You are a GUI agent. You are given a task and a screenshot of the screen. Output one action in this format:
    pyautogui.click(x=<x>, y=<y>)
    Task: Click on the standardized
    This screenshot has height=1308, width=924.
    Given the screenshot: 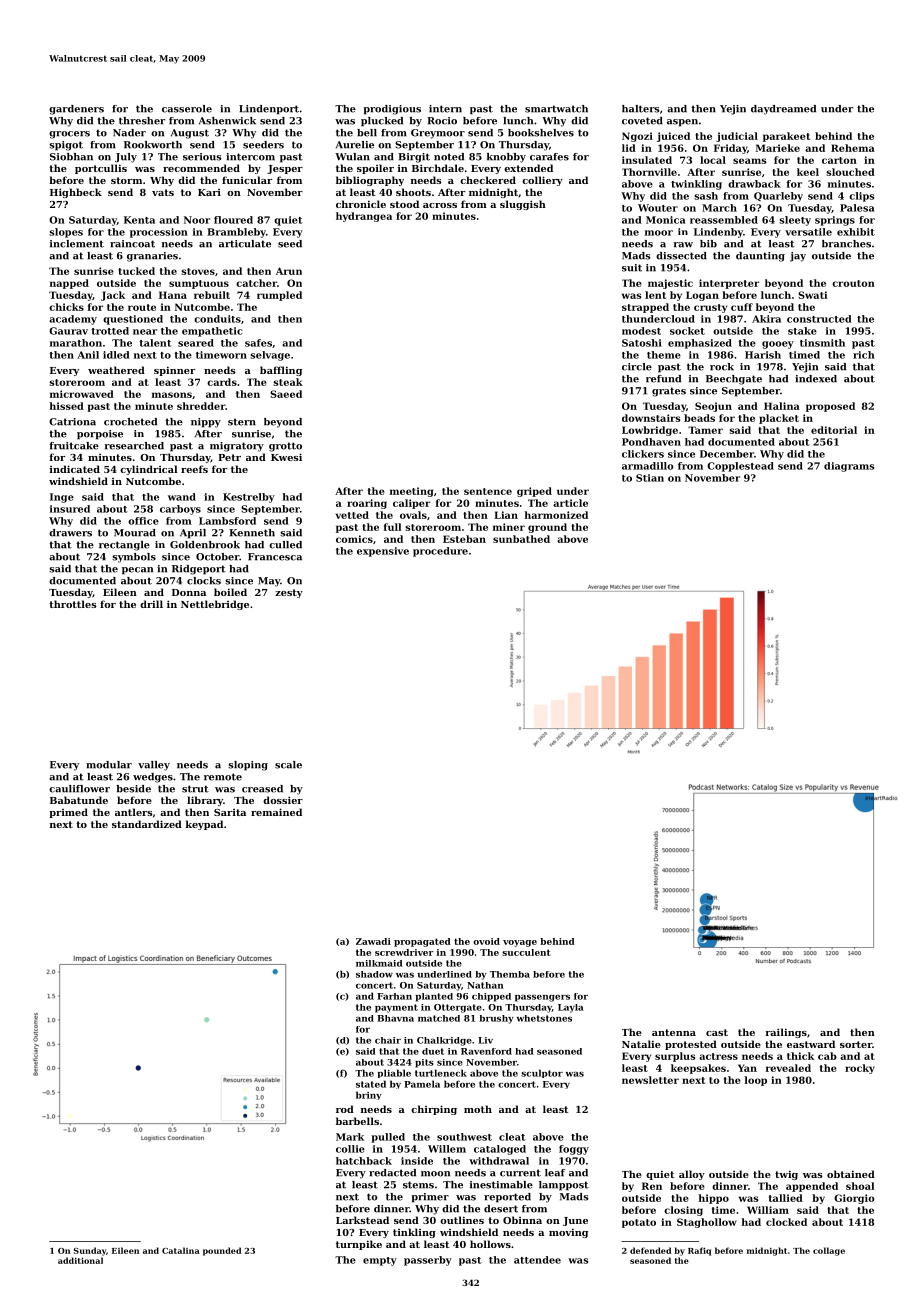 What is the action you would take?
    pyautogui.click(x=147, y=824)
